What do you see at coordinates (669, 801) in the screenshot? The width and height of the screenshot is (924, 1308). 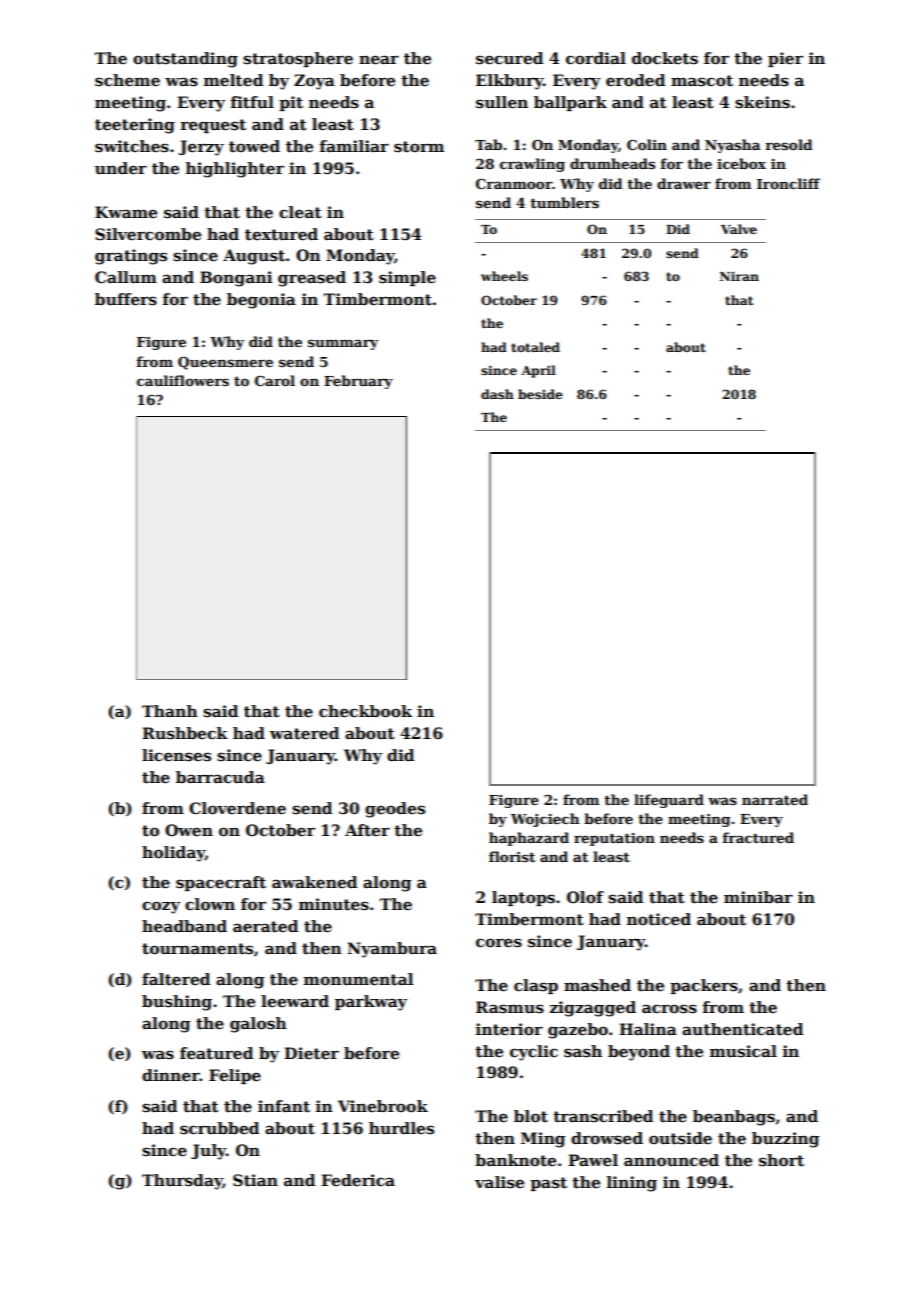 I see `lifeguard` at bounding box center [669, 801].
